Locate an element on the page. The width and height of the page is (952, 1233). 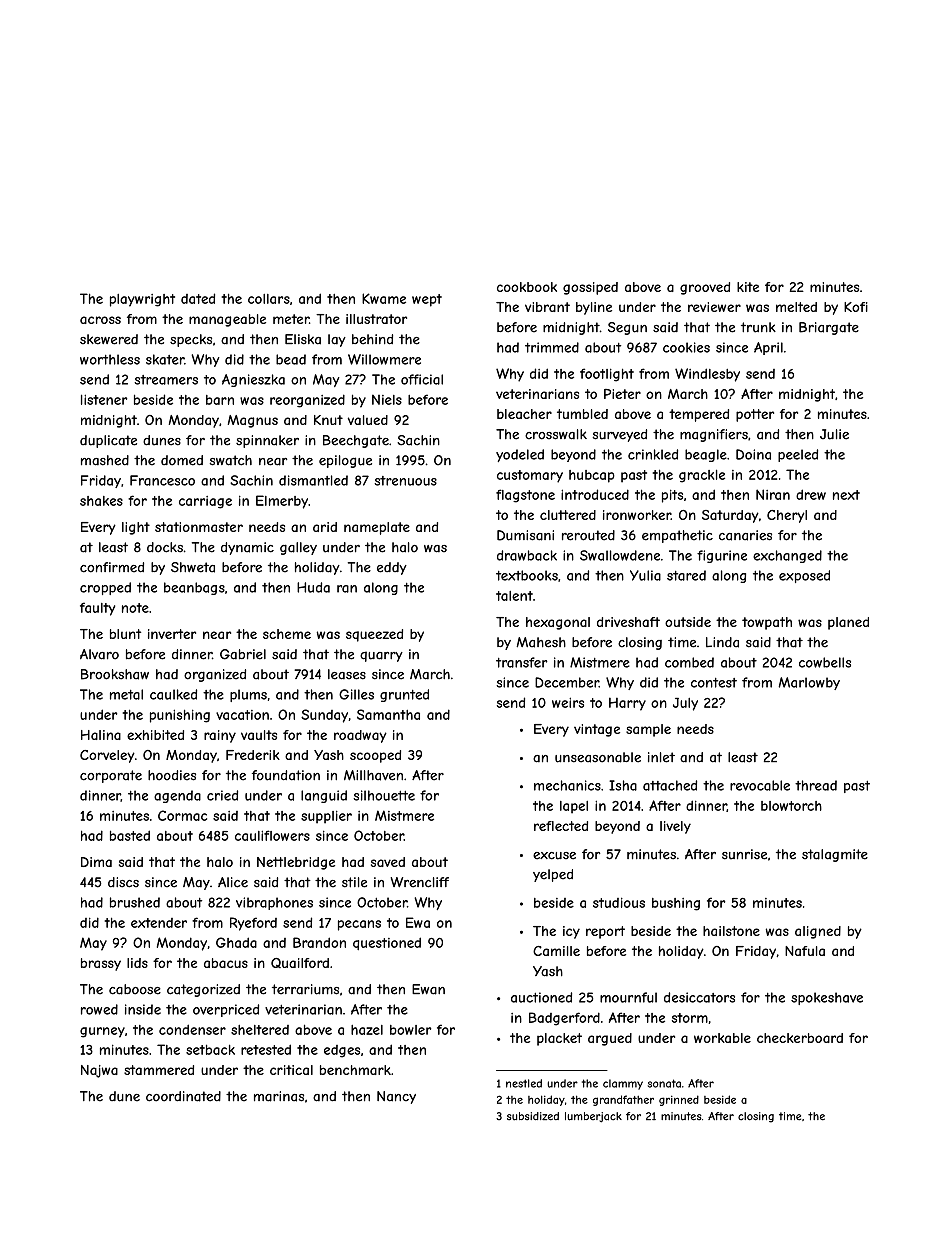
grinned is located at coordinates (679, 1100).
